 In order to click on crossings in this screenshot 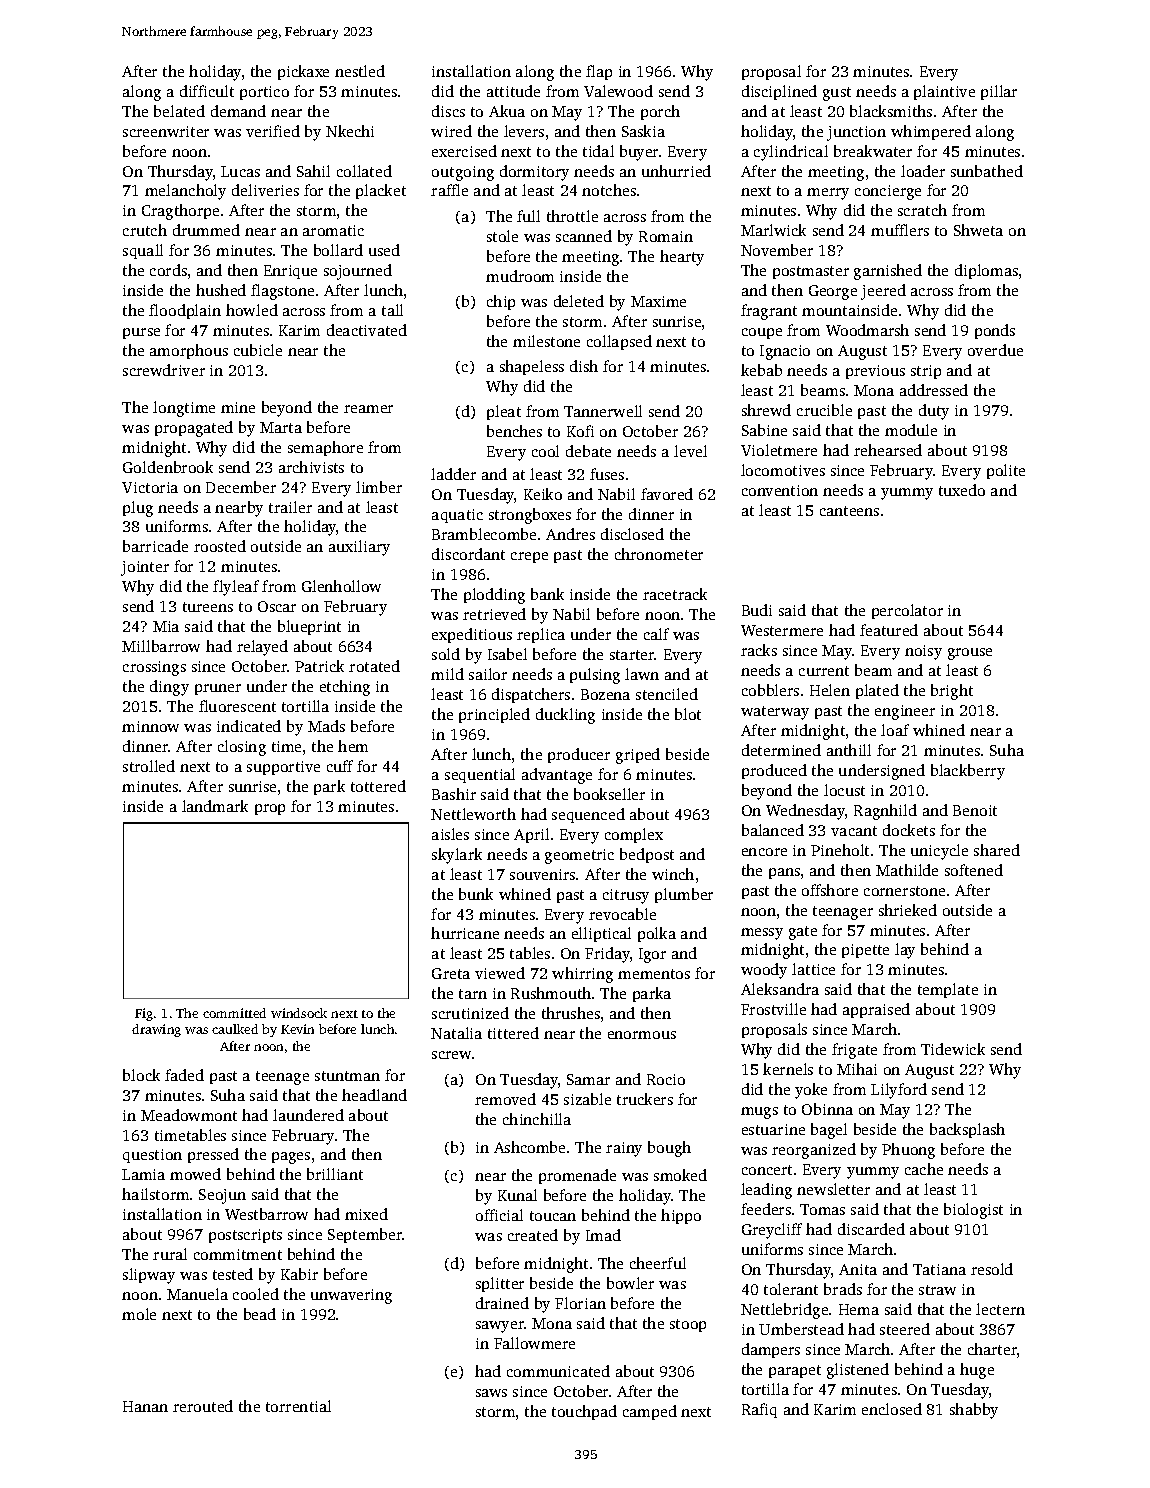, I will do `click(154, 668)`.
